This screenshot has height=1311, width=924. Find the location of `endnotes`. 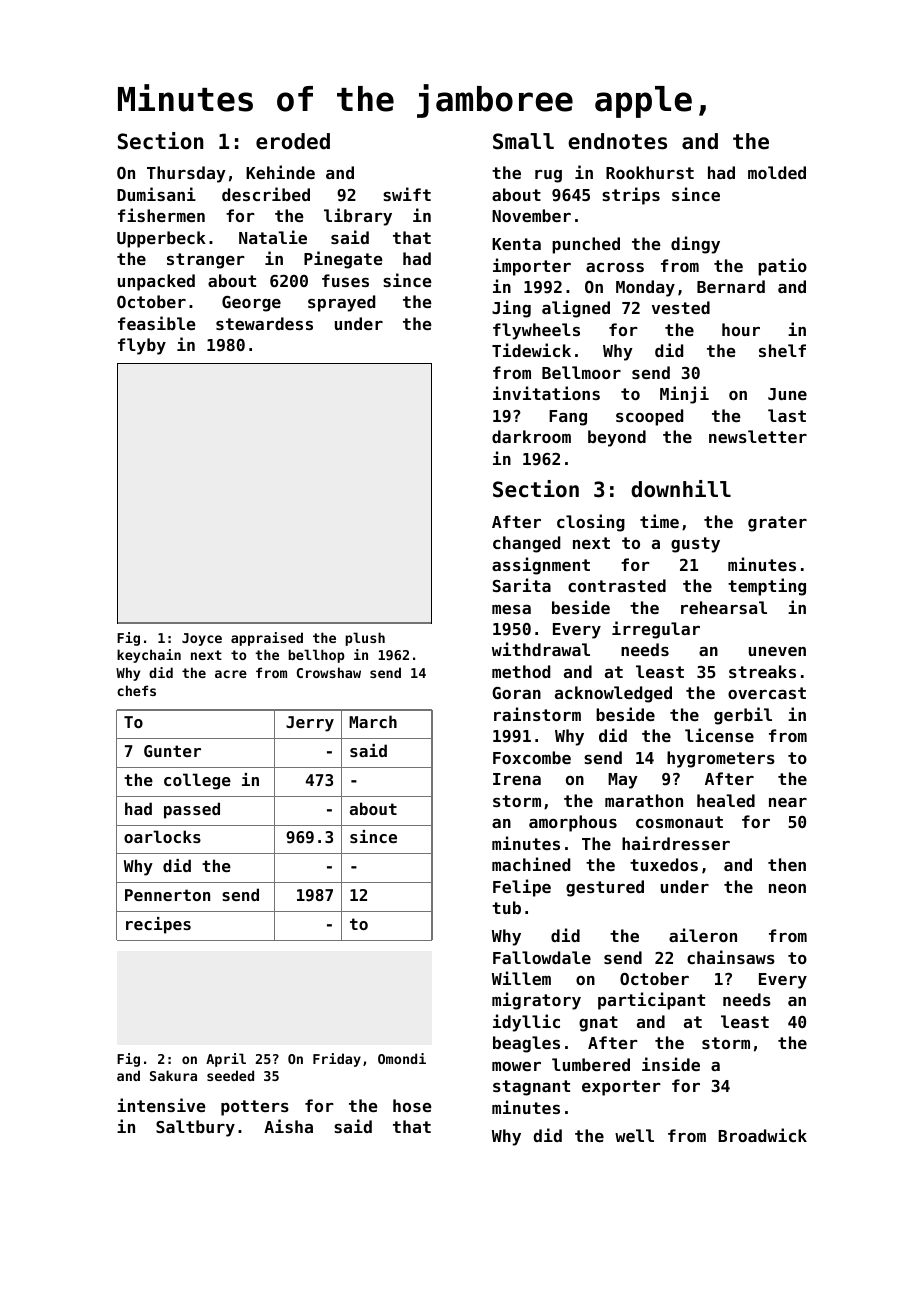

endnotes is located at coordinates (617, 141).
